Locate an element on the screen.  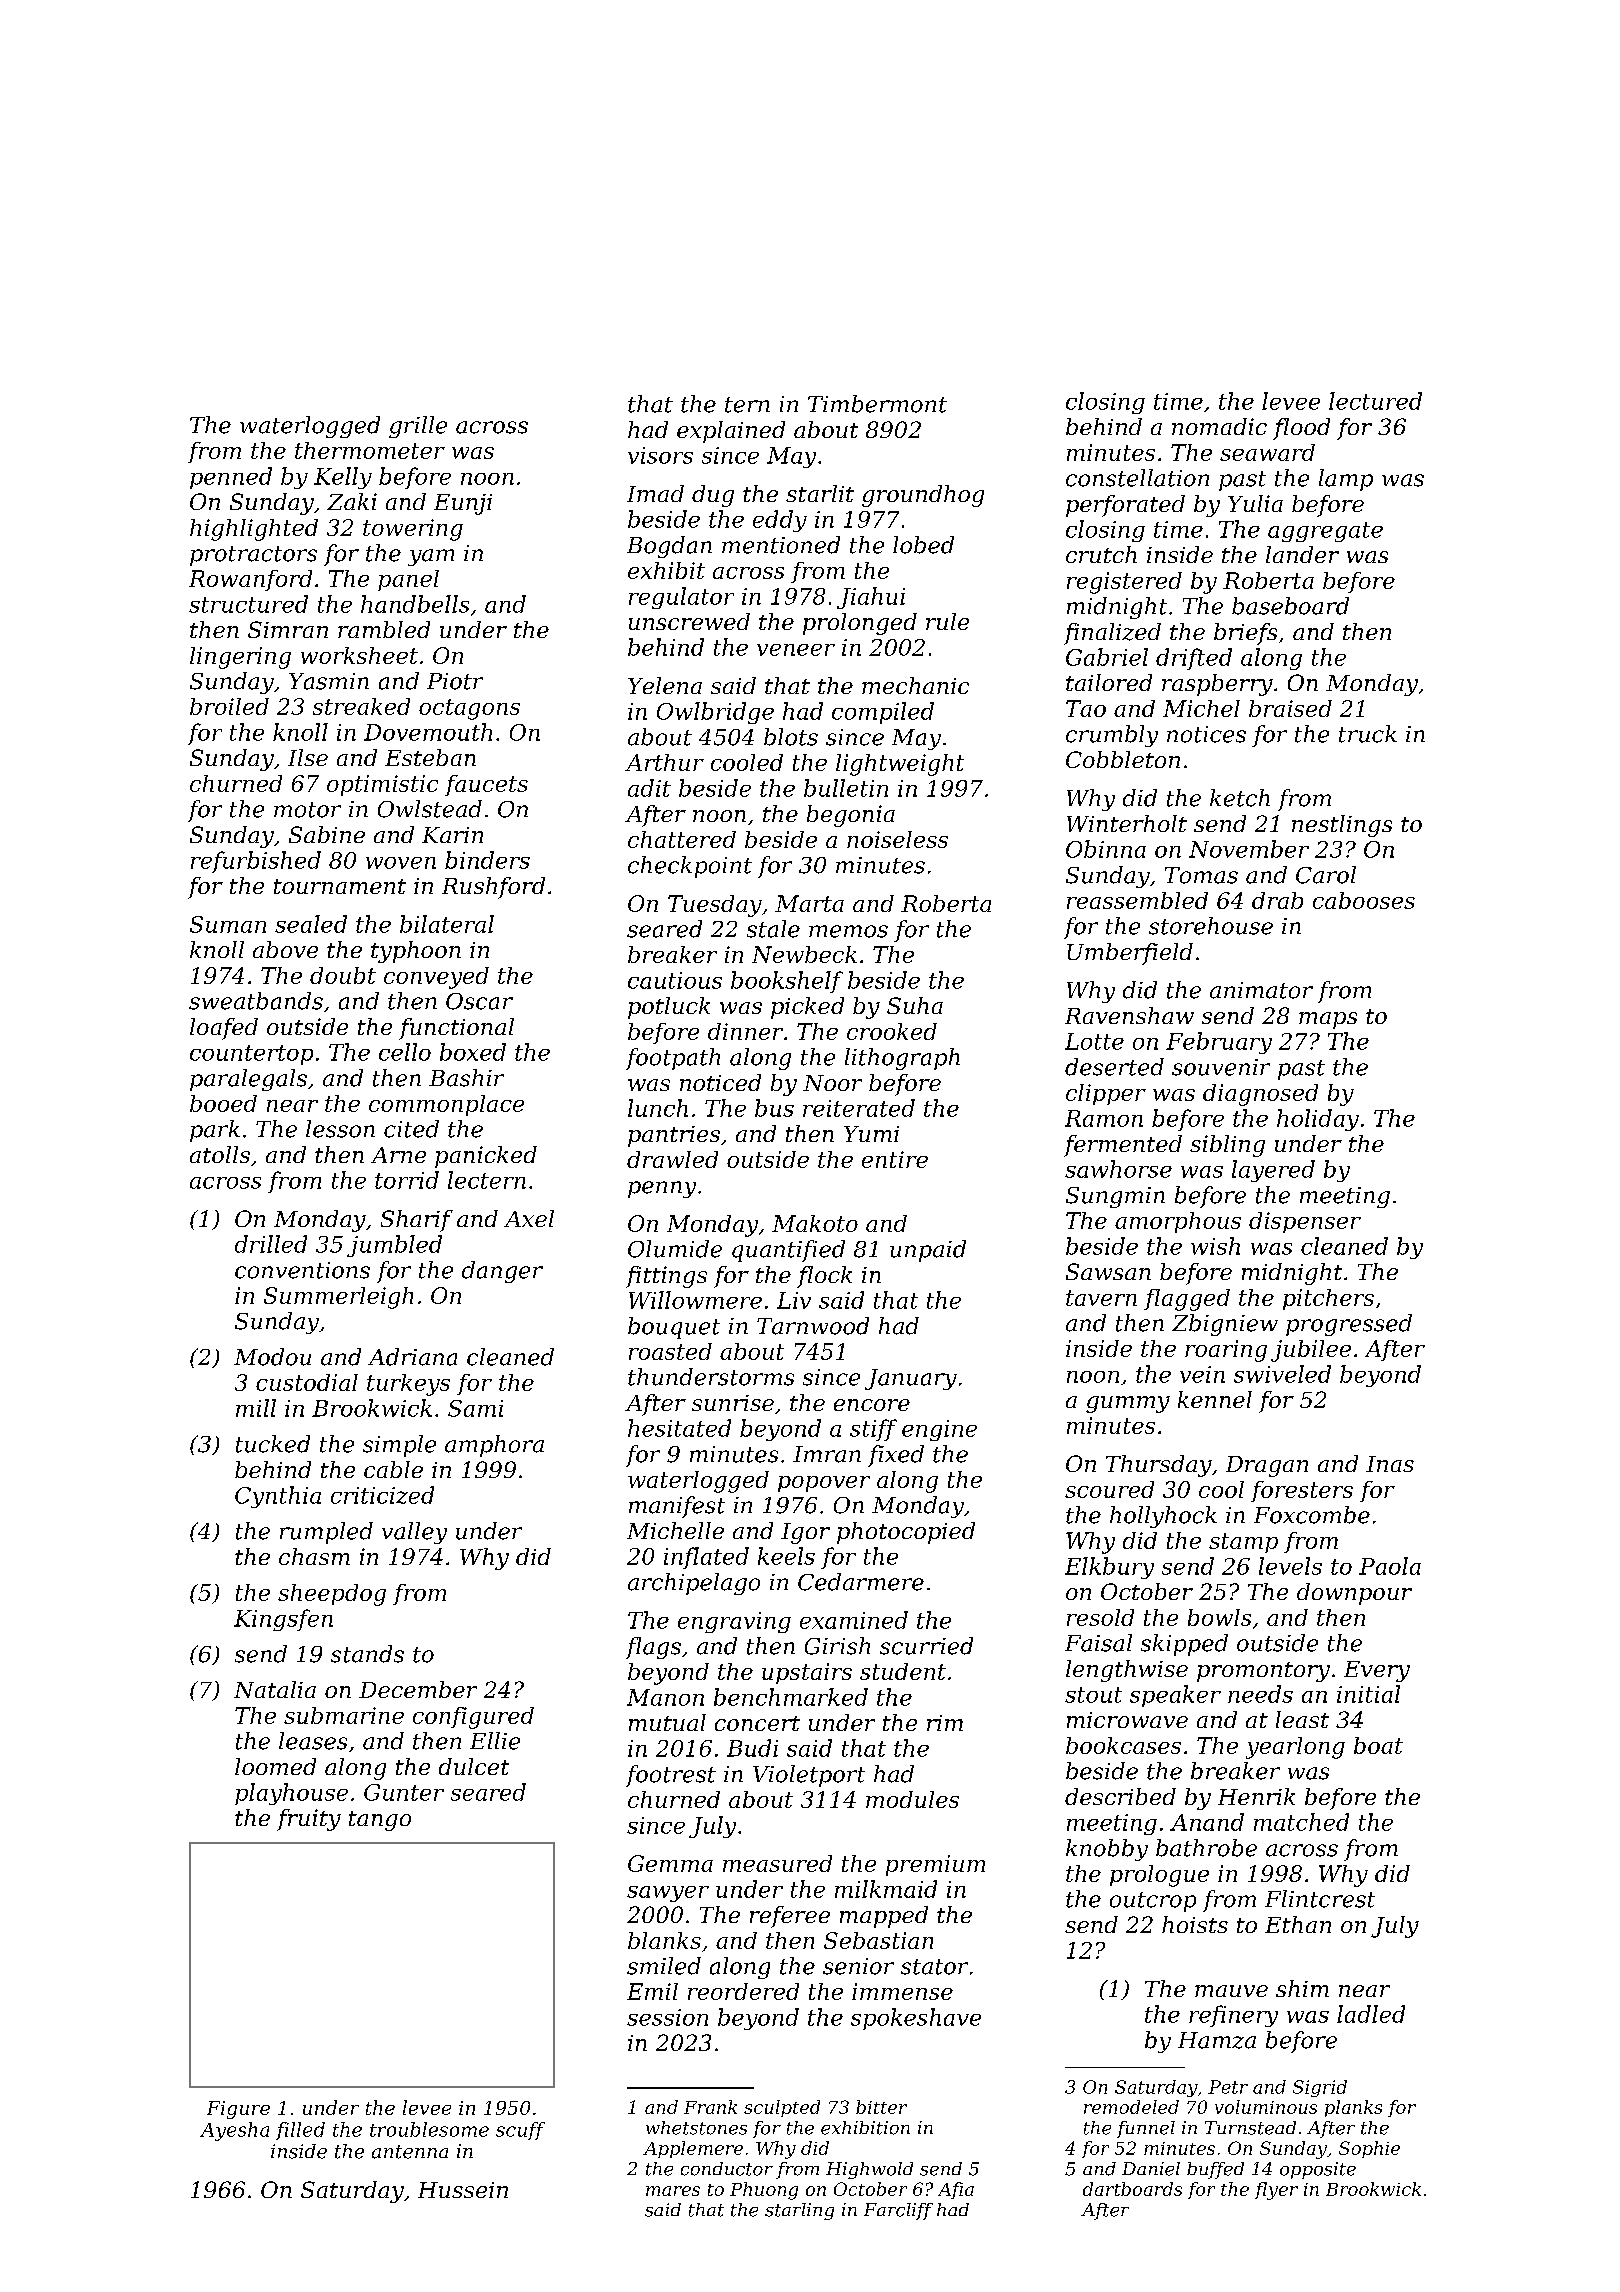
atolls is located at coordinates (220, 1154).
